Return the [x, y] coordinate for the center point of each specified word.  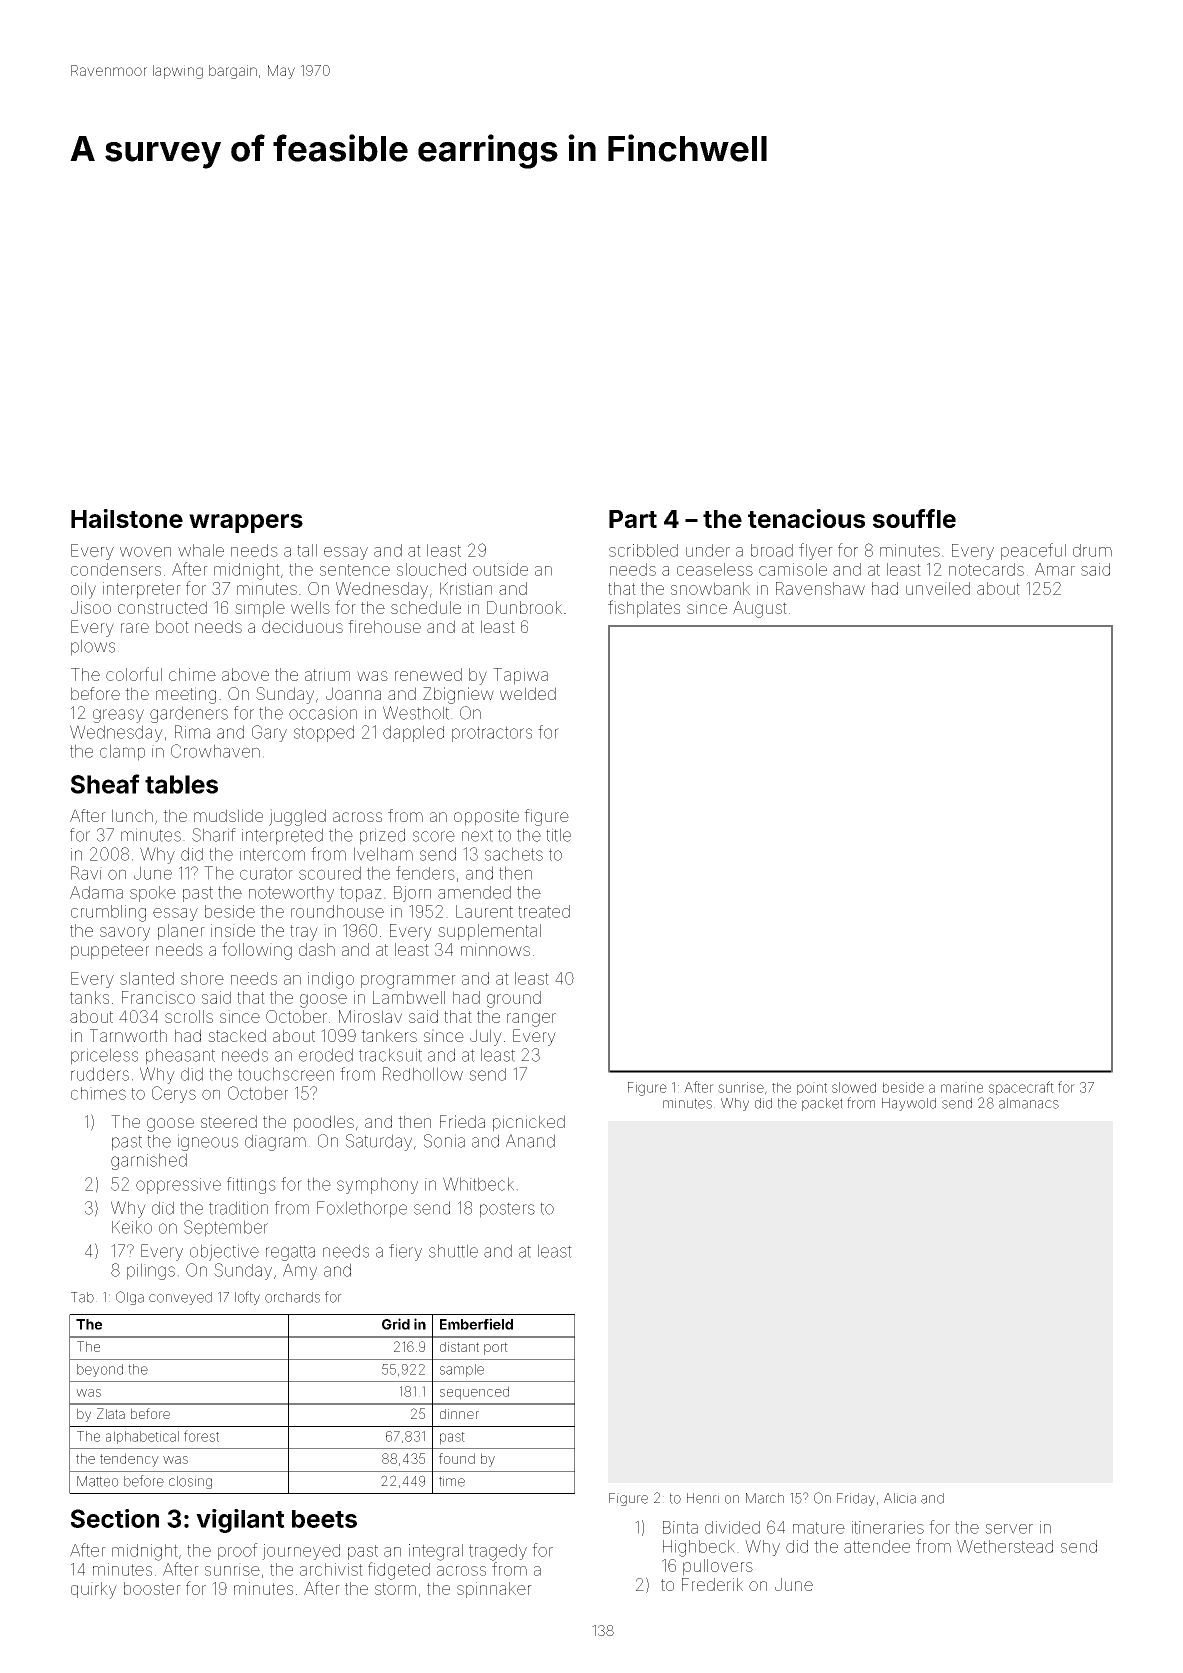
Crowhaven [215, 751]
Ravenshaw [820, 588]
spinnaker [494, 1590]
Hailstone [127, 518]
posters [507, 1210]
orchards [292, 1297]
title [558, 835]
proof [238, 1551]
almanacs [1029, 1103]
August [760, 609]
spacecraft [1021, 1088]
